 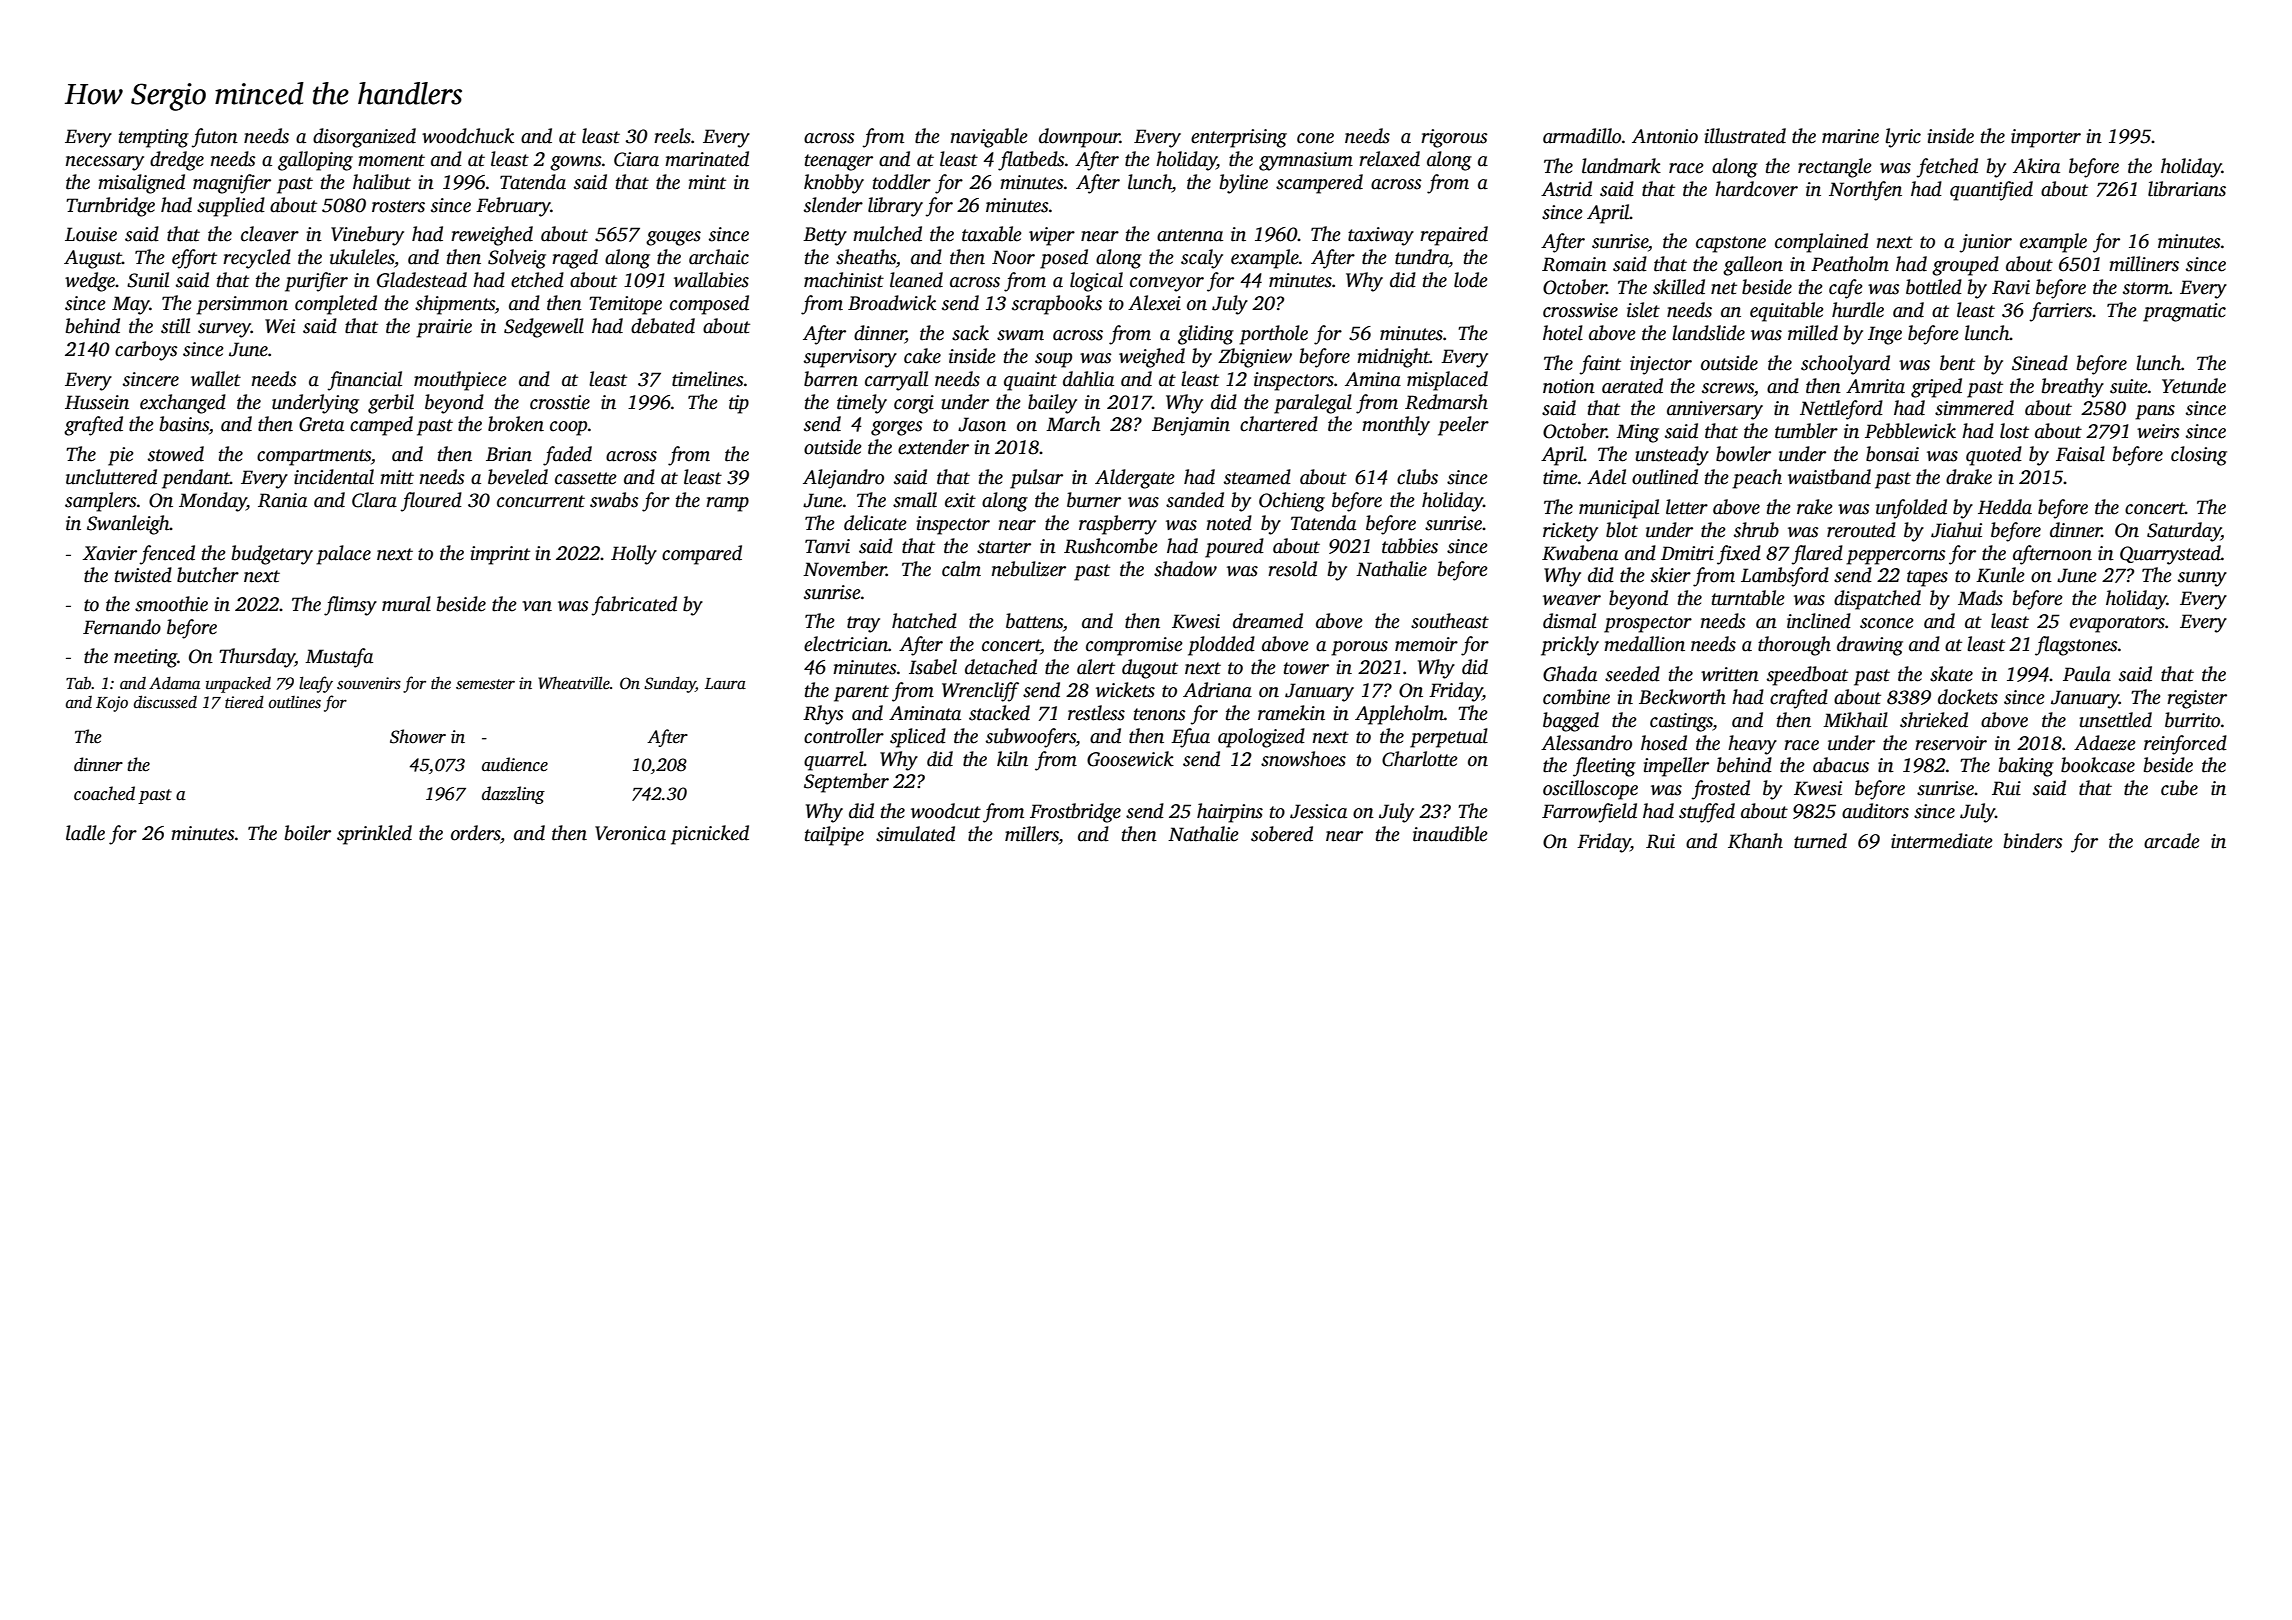 What do you see at coordinates (914, 404) in the page?
I see `corgi` at bounding box center [914, 404].
